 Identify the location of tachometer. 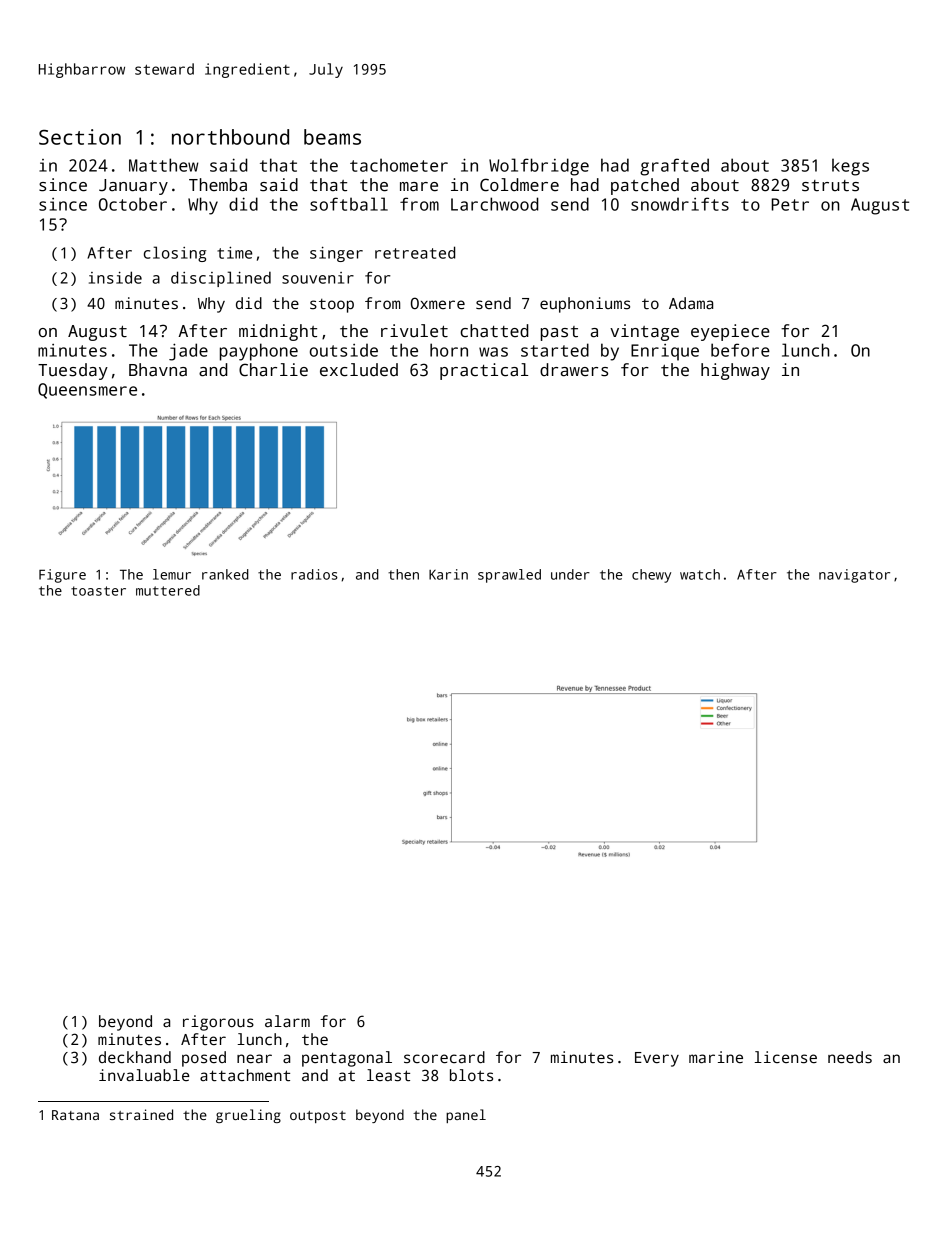
(399, 165).
